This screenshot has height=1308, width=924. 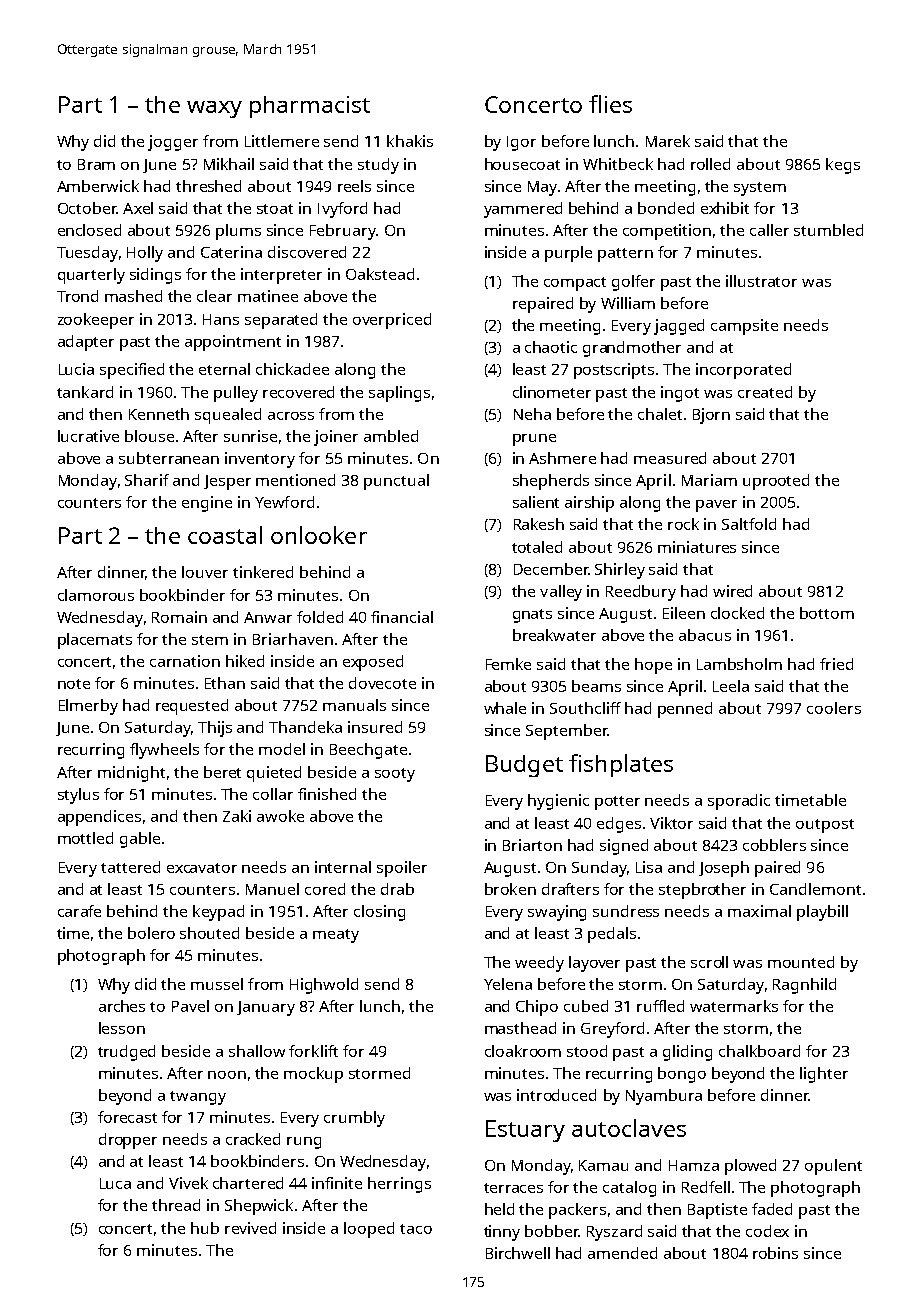 I want to click on coolers, so click(x=834, y=708).
